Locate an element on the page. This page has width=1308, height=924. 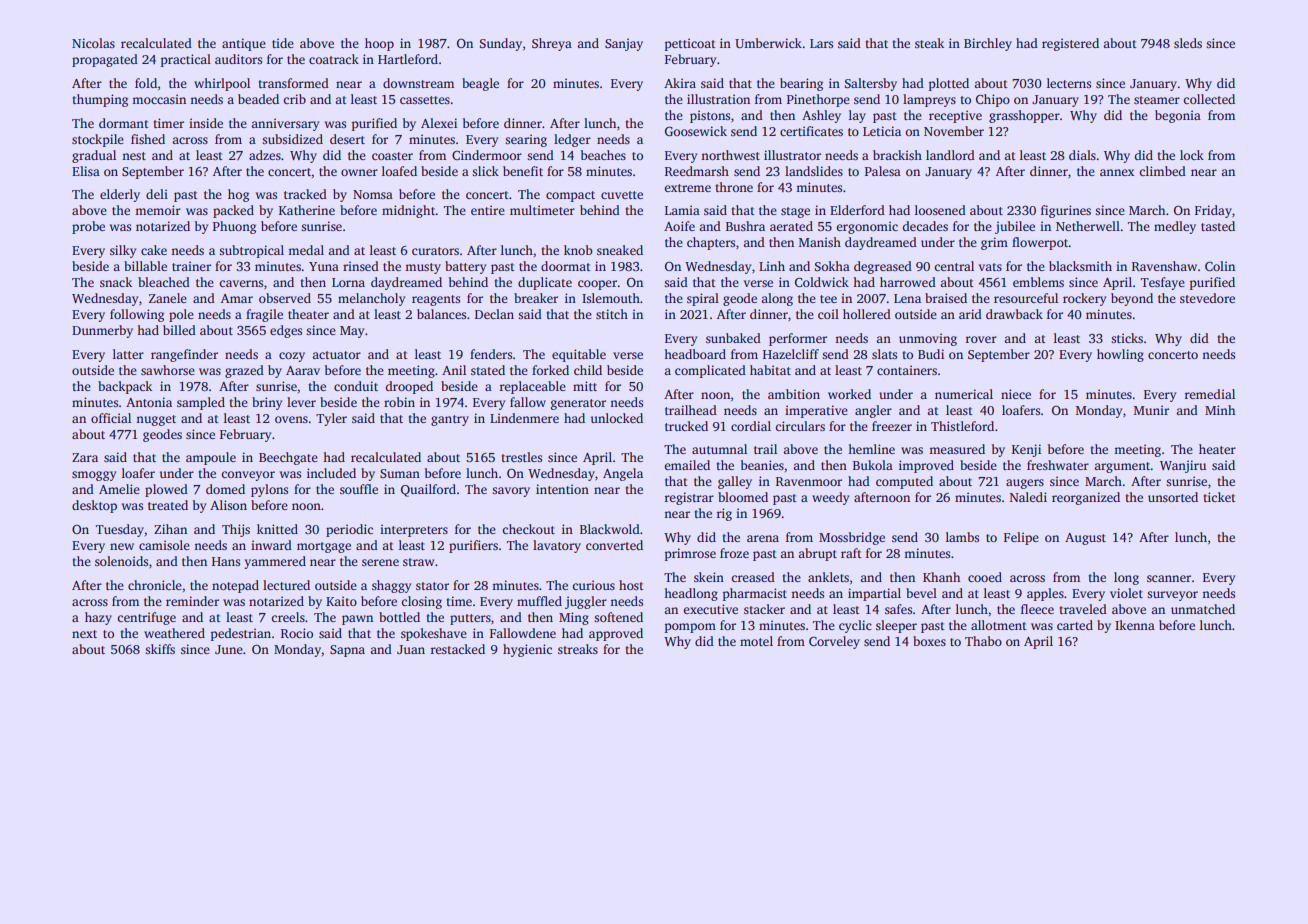
Ikenna is located at coordinates (1135, 625).
